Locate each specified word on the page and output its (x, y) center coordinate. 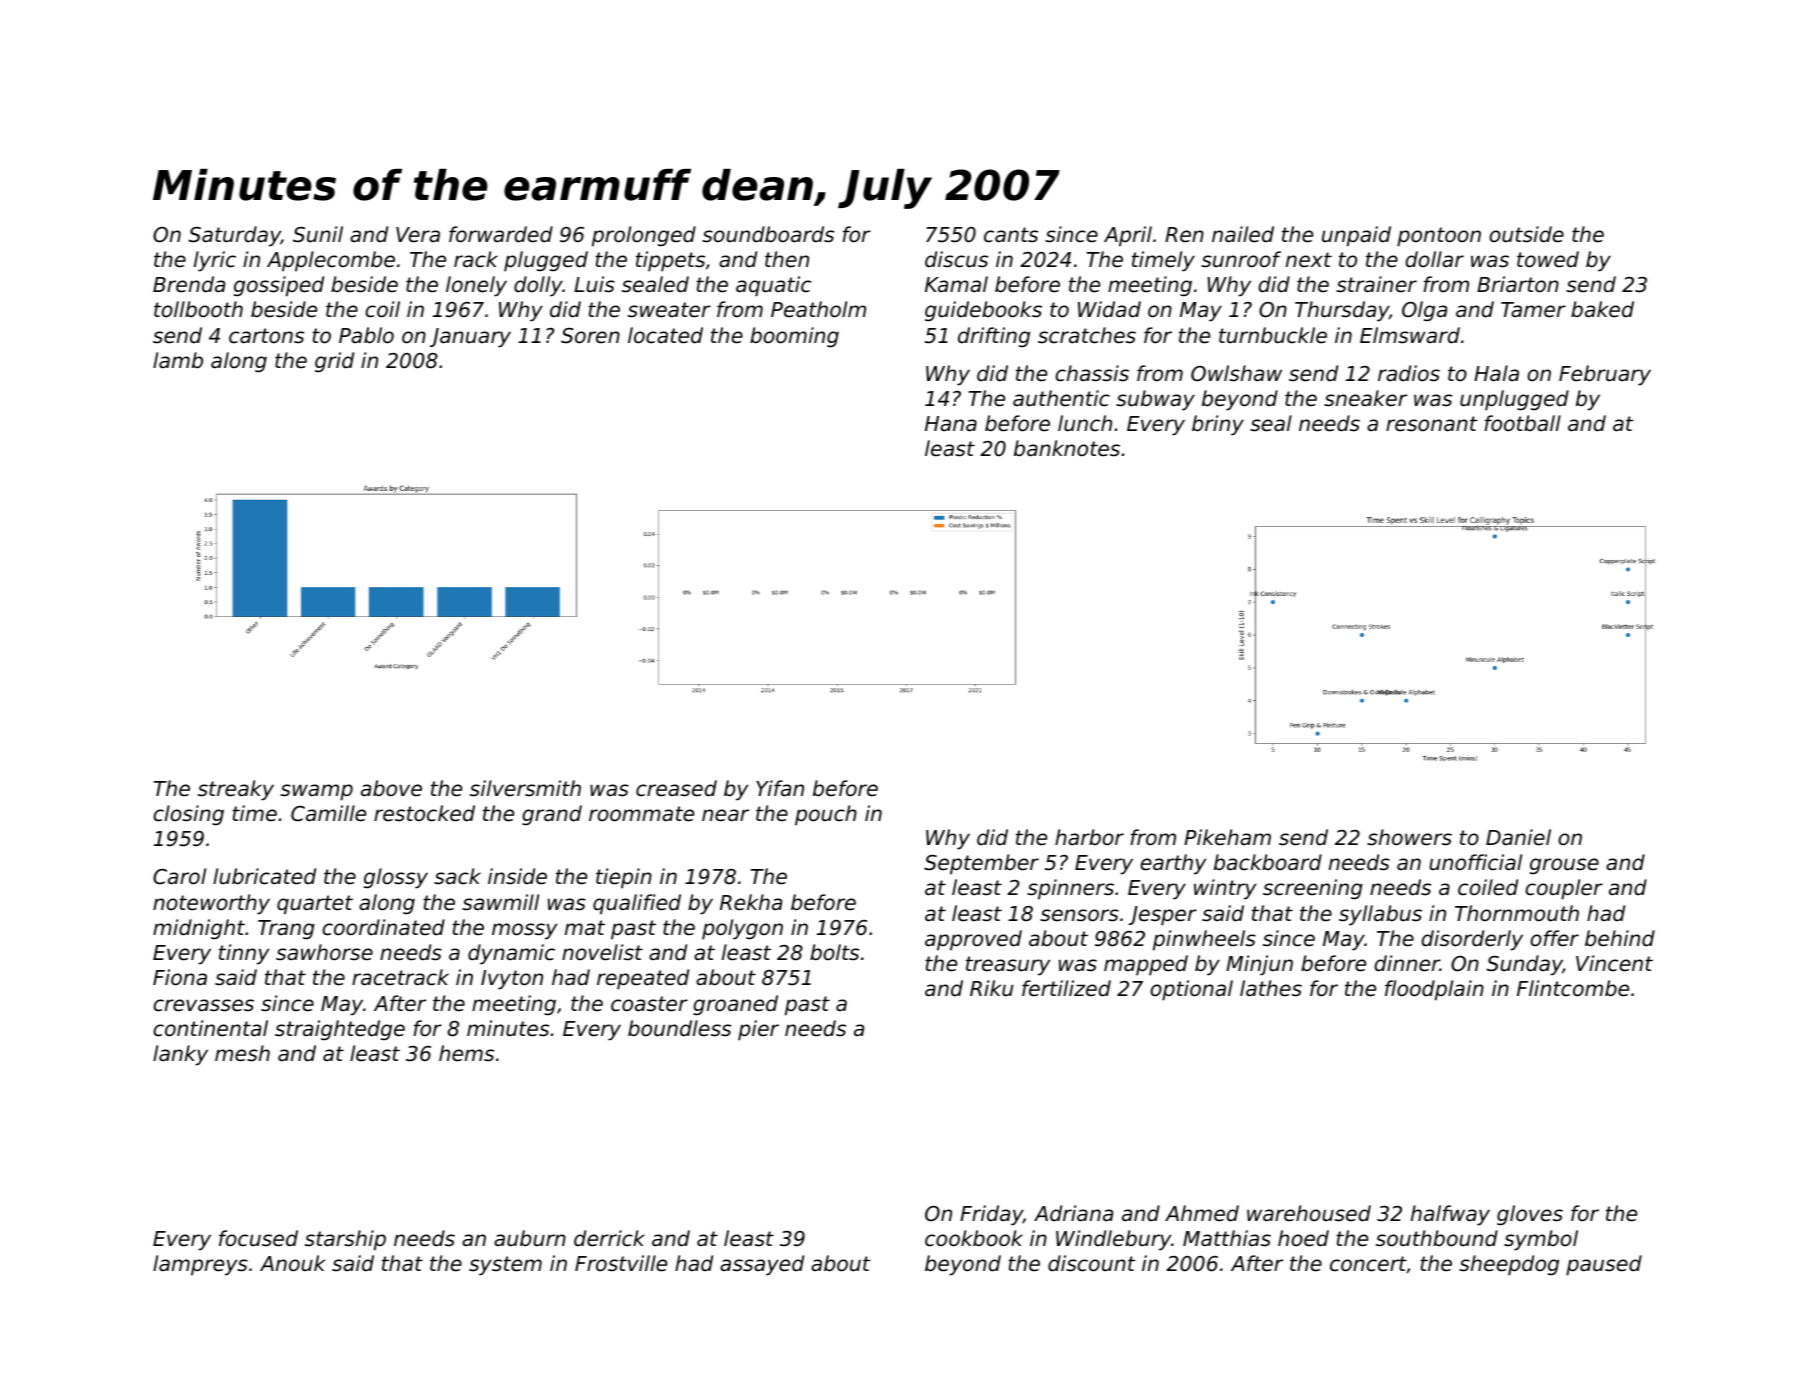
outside (1526, 234)
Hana (951, 424)
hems (466, 1053)
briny (1218, 425)
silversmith (525, 788)
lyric (215, 261)
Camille (328, 813)
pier (758, 1030)
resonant (1432, 424)
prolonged (644, 236)
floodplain (1434, 990)
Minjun (1259, 965)
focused (258, 1238)
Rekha (751, 902)
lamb (178, 360)
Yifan (780, 788)
